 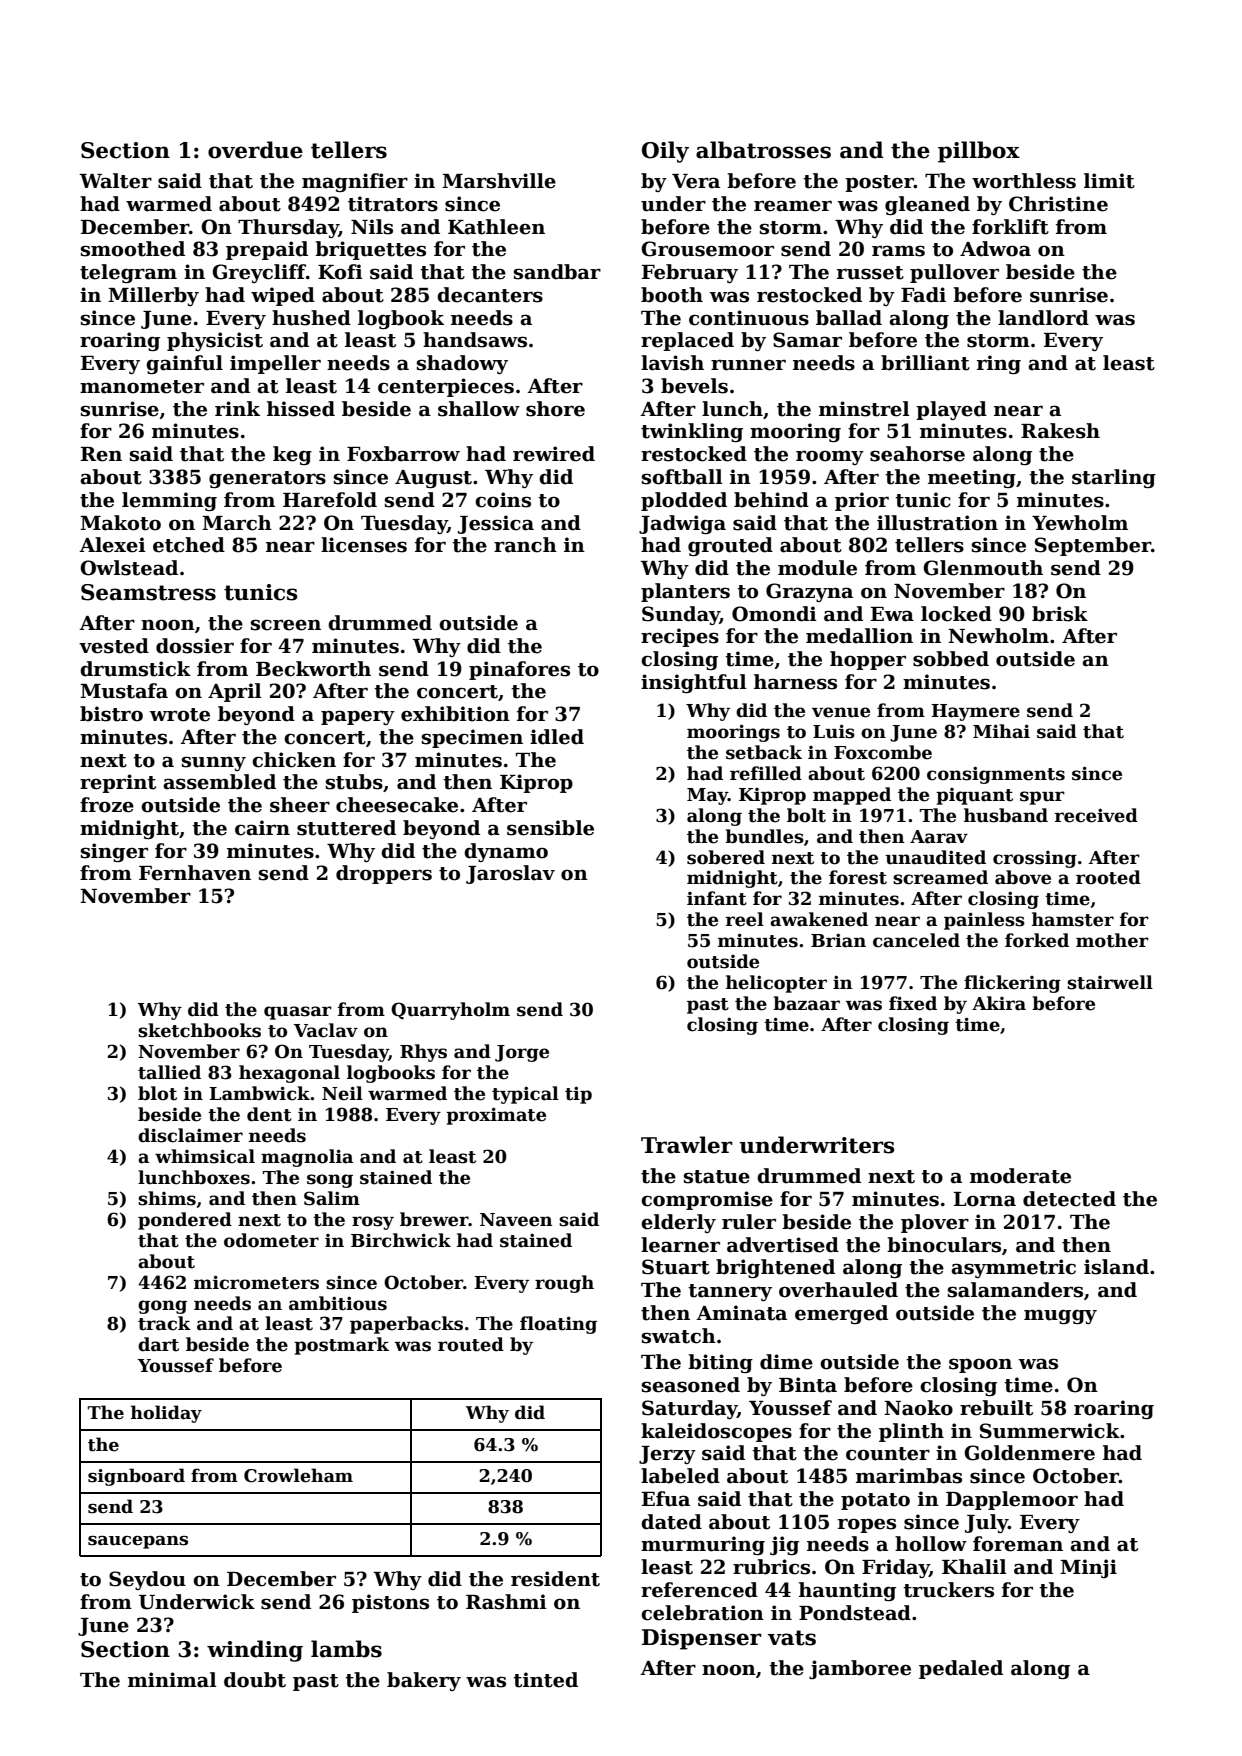 I want to click on whimsical, so click(x=205, y=1156).
